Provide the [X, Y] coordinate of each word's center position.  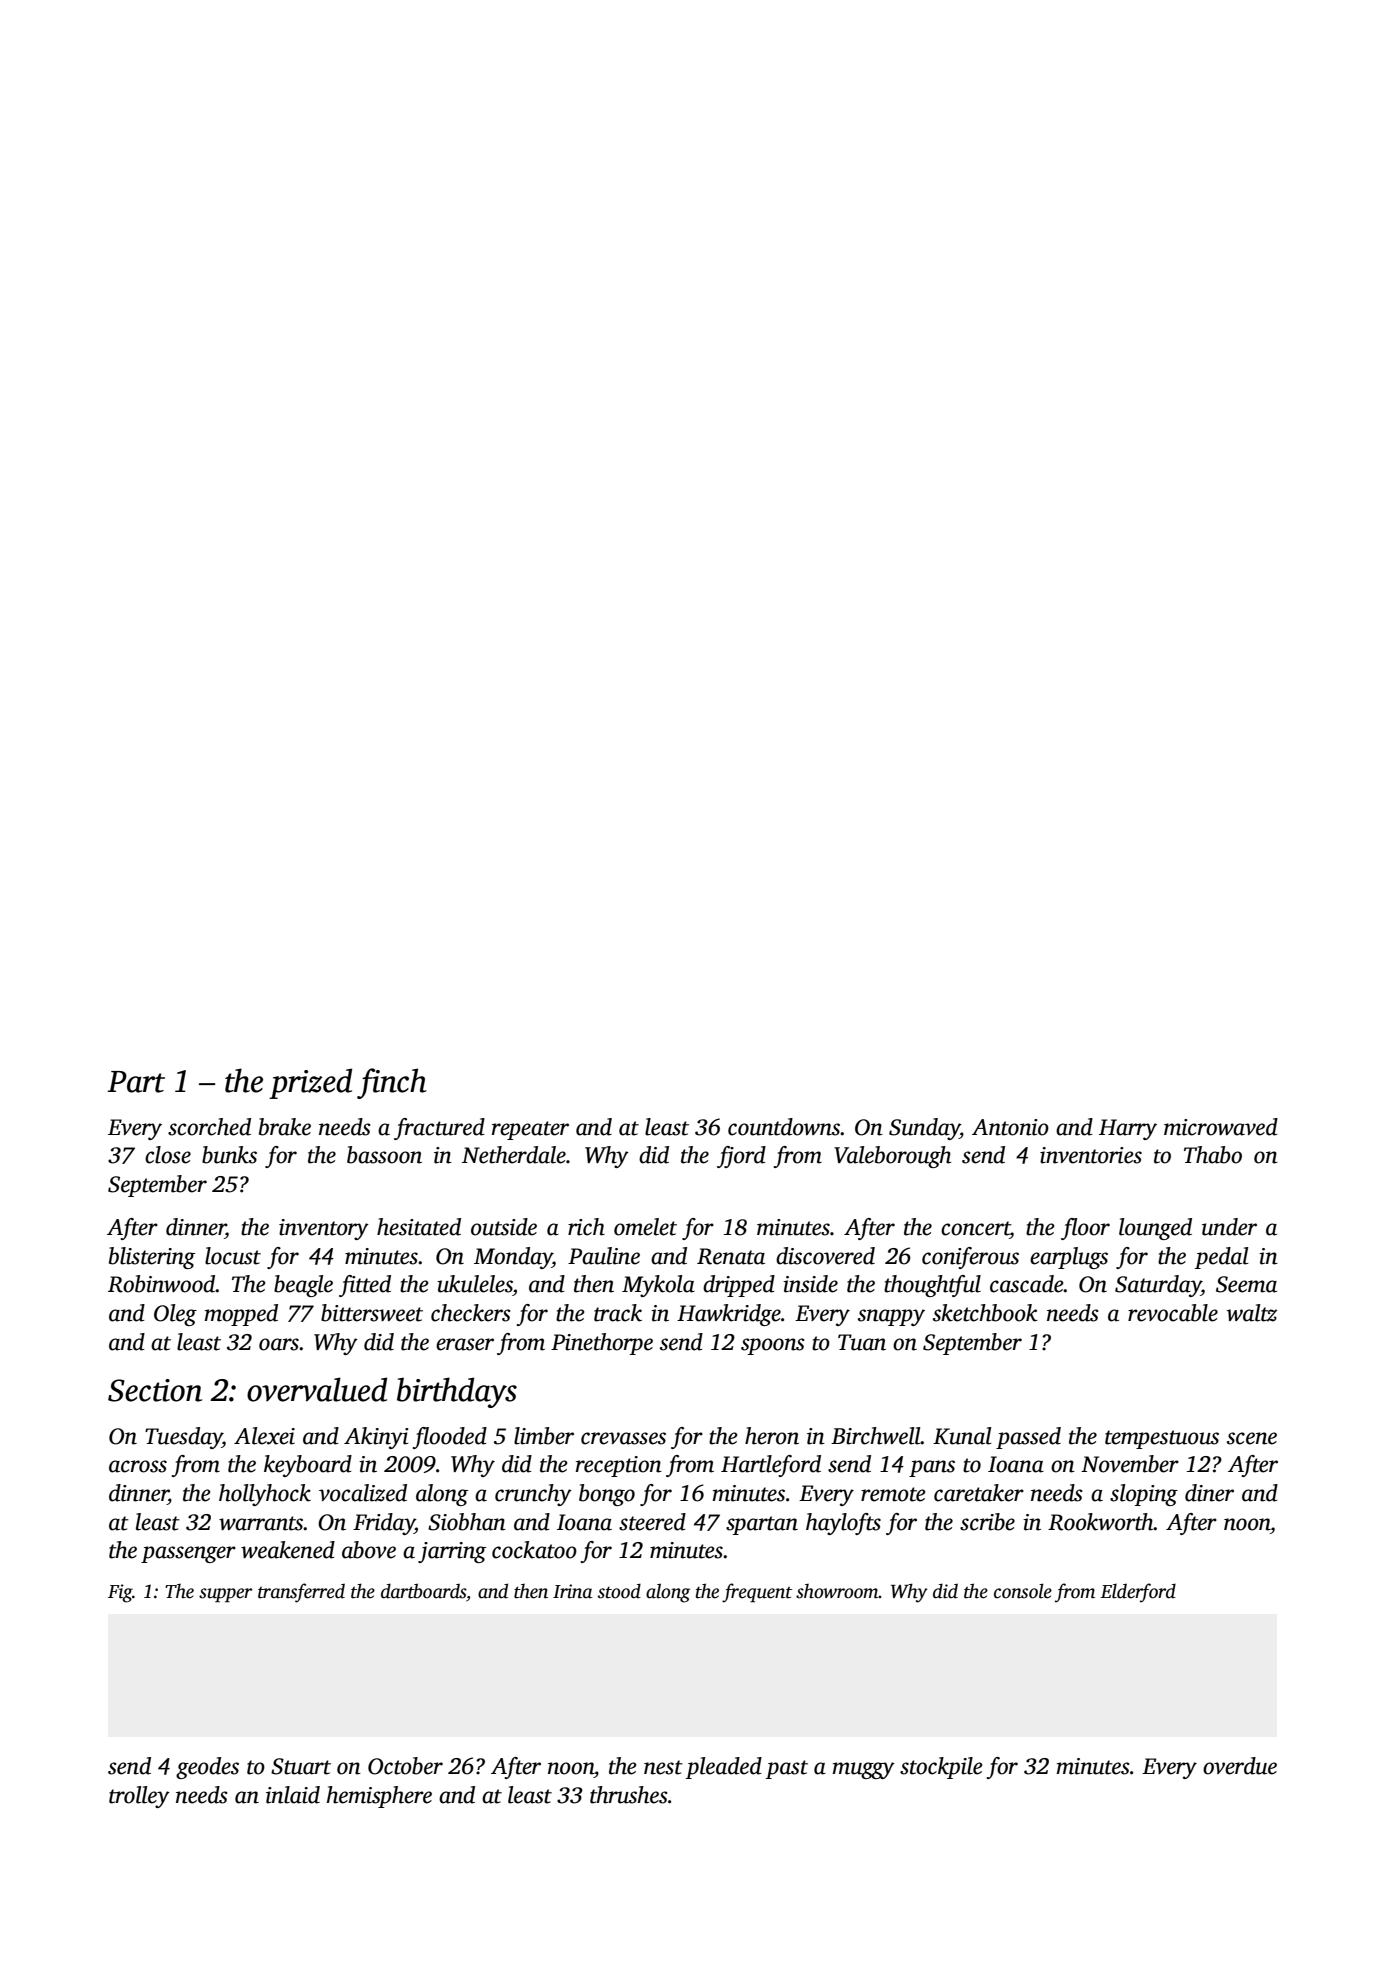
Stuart [301, 1766]
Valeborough [892, 1157]
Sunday [924, 1129]
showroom [837, 1591]
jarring [452, 1552]
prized [310, 1083]
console [1023, 1591]
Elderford [1138, 1593]
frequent [757, 1593]
